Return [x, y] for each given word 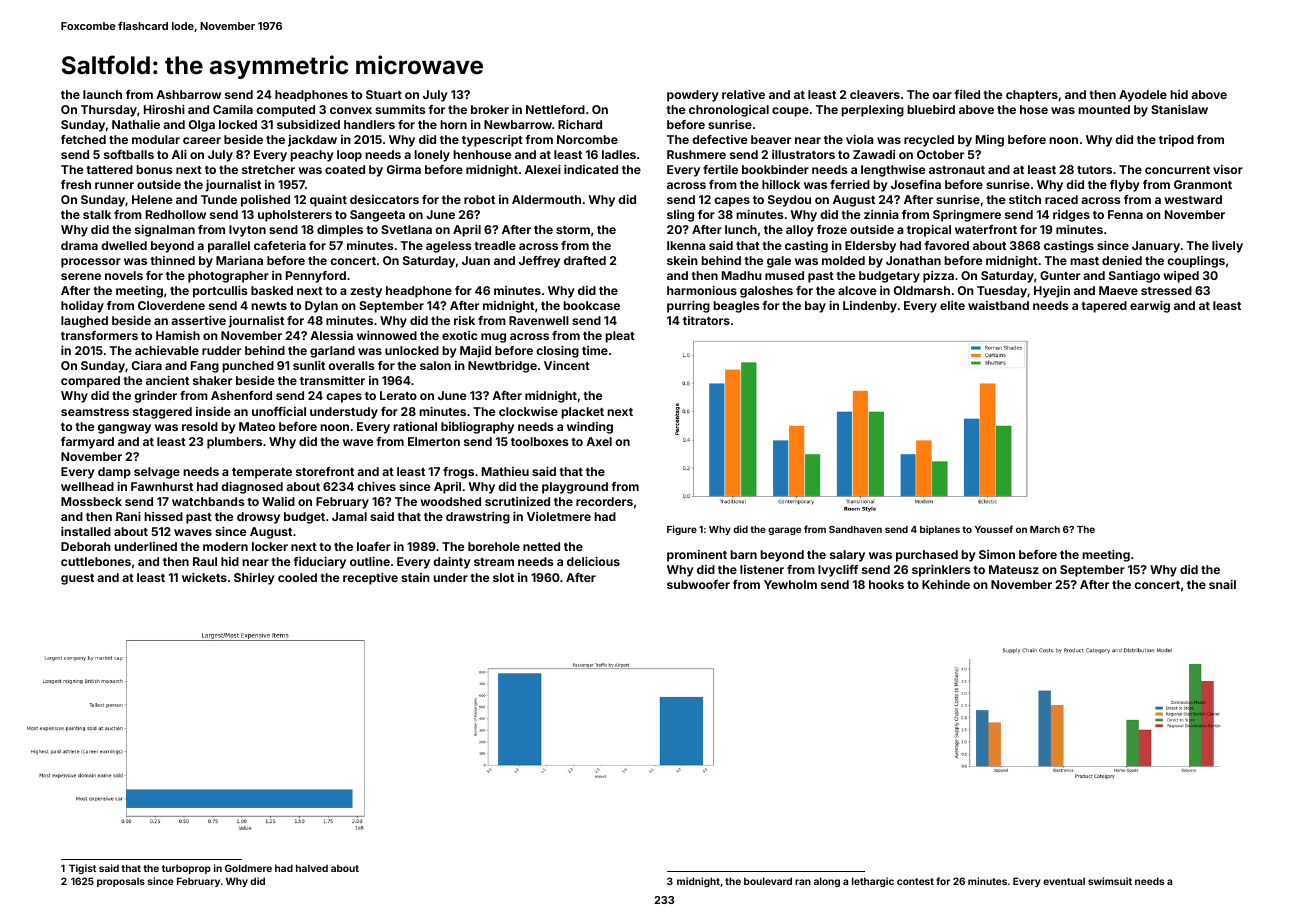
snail [1222, 584]
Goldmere [248, 868]
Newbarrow [518, 124]
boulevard [768, 881]
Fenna [1125, 214]
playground [575, 488]
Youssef [994, 529]
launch [102, 94]
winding [590, 428]
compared [90, 382]
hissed [163, 516]
